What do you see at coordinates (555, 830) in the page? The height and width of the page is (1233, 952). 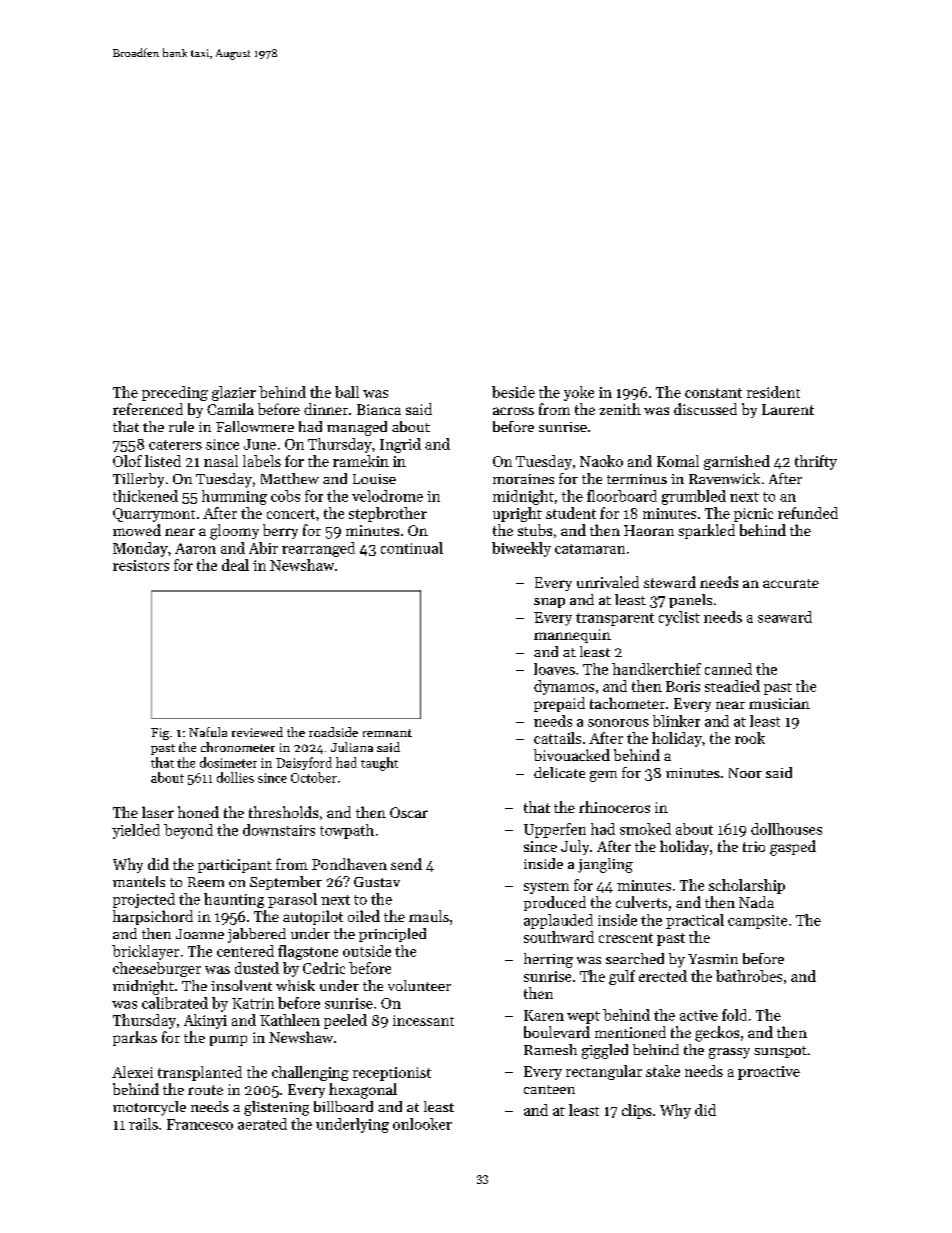 I see `Upperfen` at bounding box center [555, 830].
